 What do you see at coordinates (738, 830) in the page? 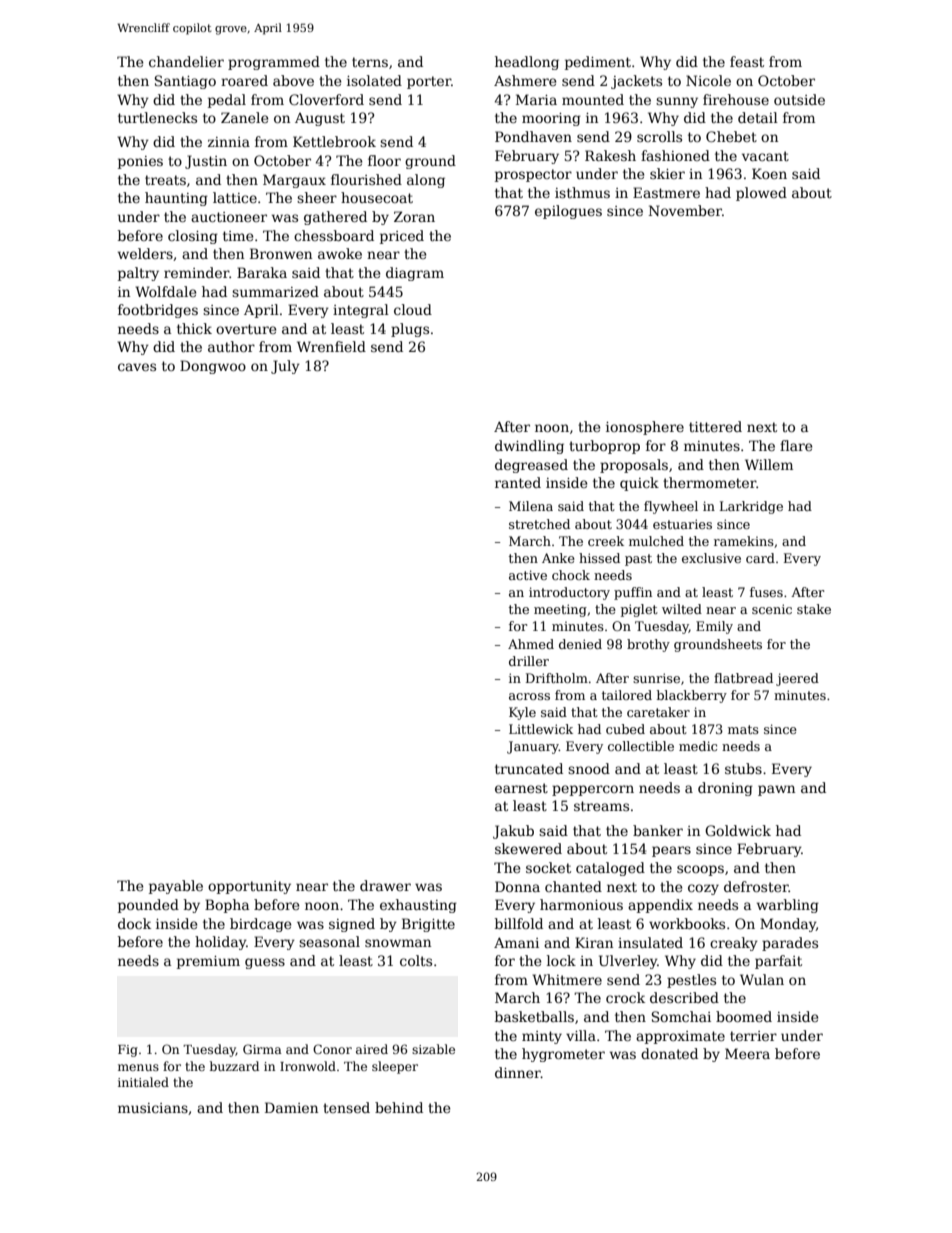
I see `Goldwick` at bounding box center [738, 830].
